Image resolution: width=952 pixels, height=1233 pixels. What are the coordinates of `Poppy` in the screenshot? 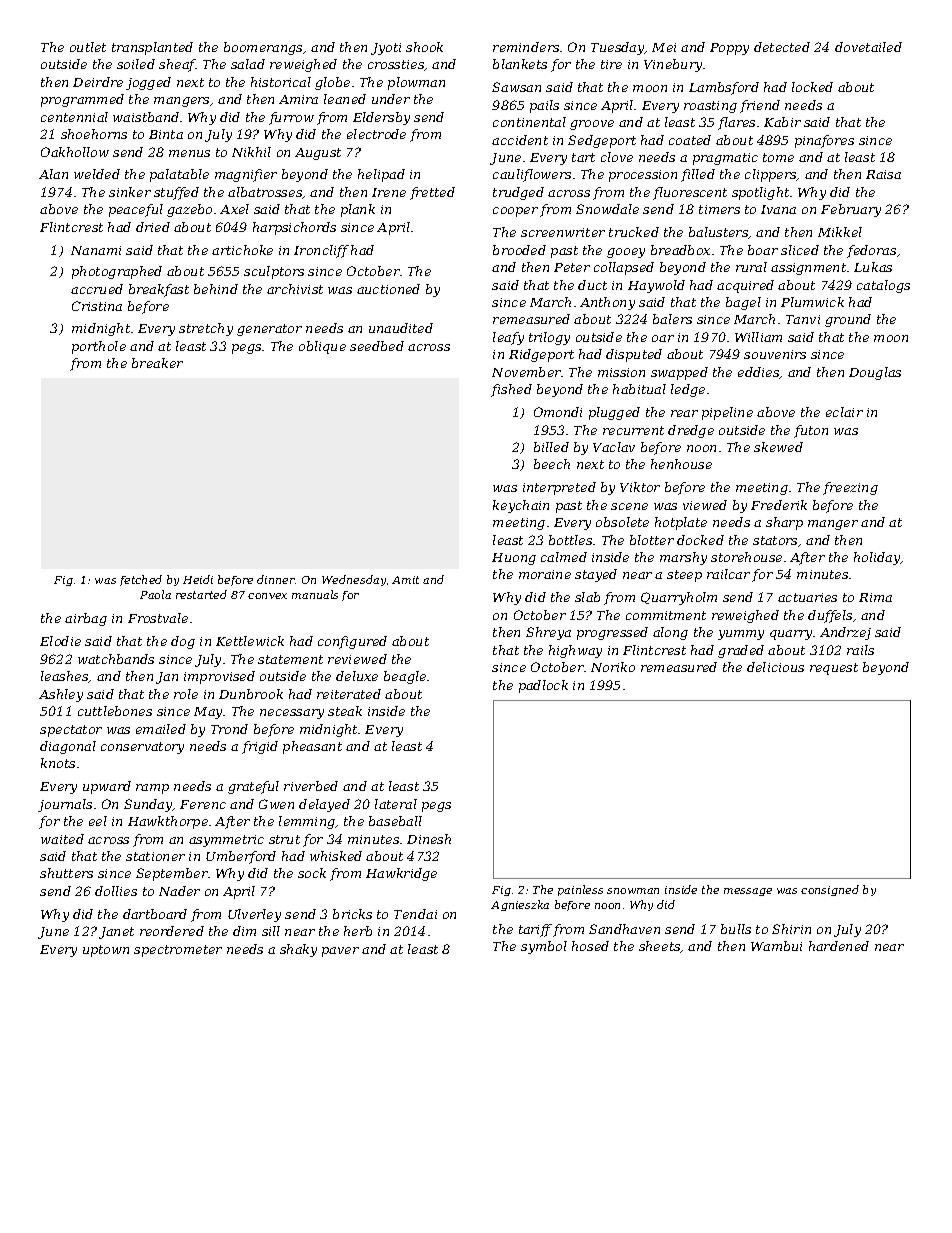 It's located at (729, 49).
